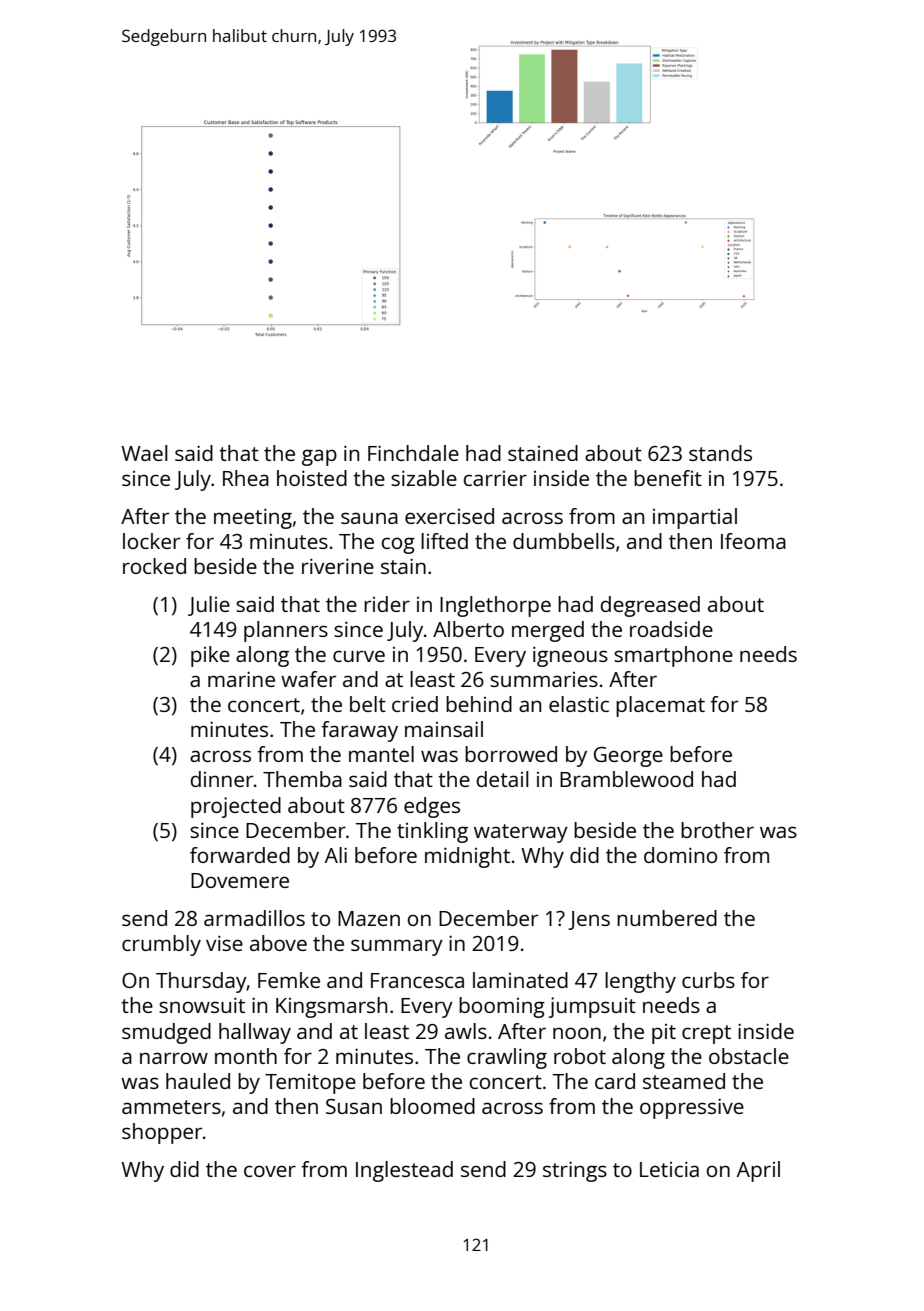 Image resolution: width=924 pixels, height=1311 pixels. I want to click on smudged, so click(166, 1033).
